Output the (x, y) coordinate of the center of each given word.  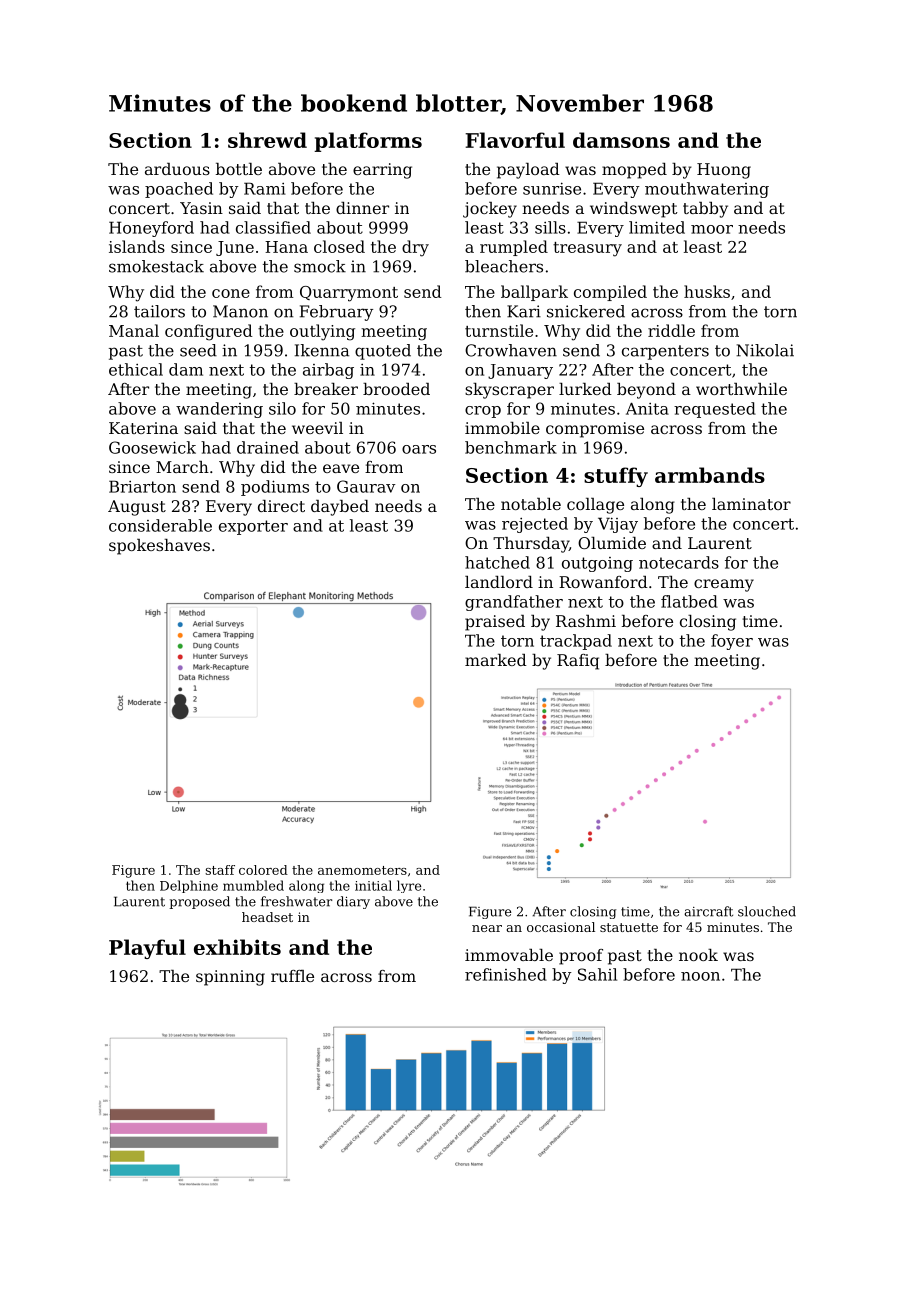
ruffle (292, 976)
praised (495, 623)
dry (415, 248)
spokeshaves (159, 547)
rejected (535, 525)
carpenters (665, 352)
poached (179, 190)
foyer (732, 642)
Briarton (142, 486)
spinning (230, 978)
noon (700, 976)
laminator (751, 504)
